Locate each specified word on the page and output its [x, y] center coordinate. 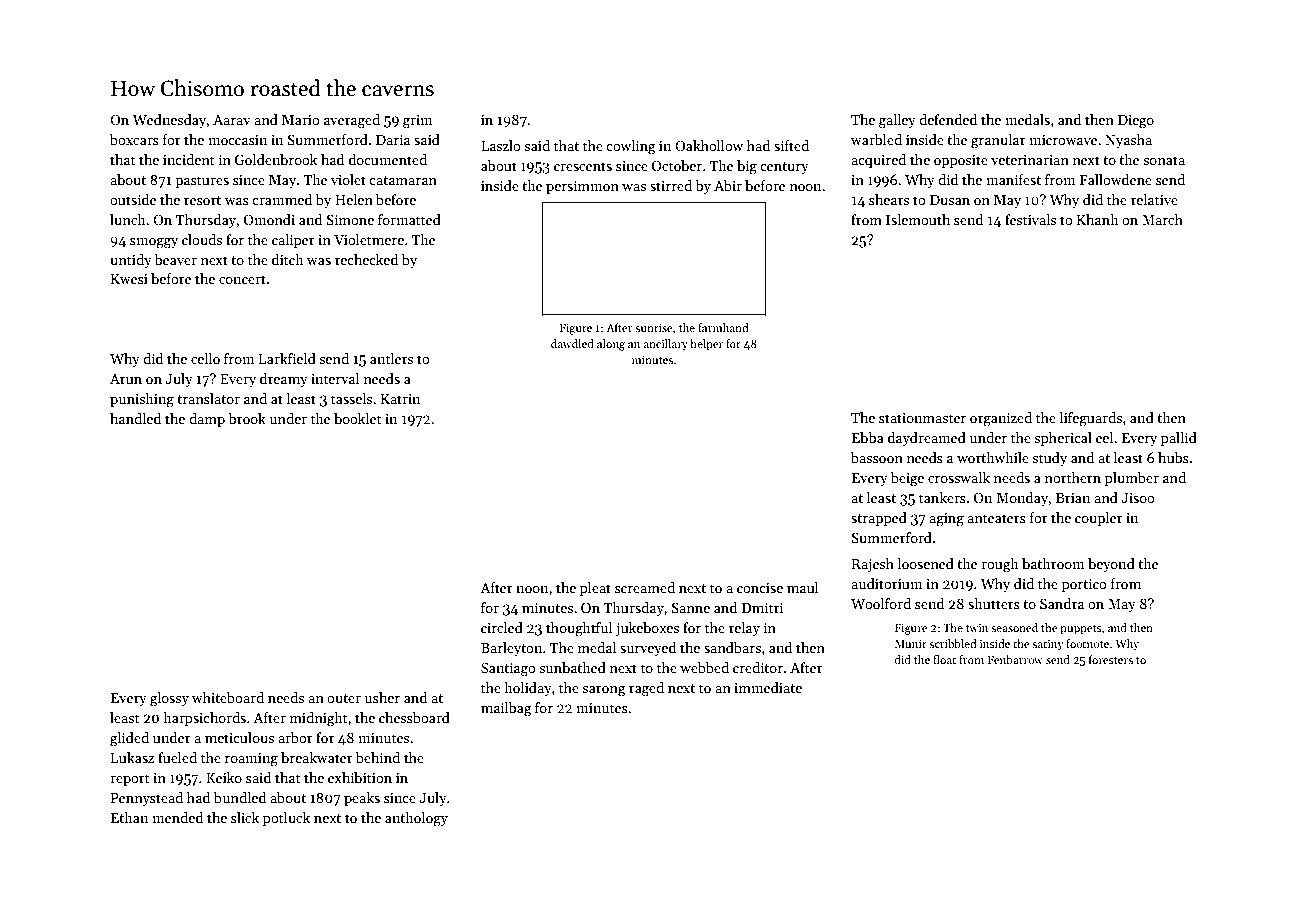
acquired [878, 161]
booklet [358, 418]
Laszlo [501, 145]
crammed [282, 199]
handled [135, 418]
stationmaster [922, 418]
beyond [1111, 565]
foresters [1111, 659]
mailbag [506, 709]
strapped [879, 519]
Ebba [868, 437]
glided [129, 739]
